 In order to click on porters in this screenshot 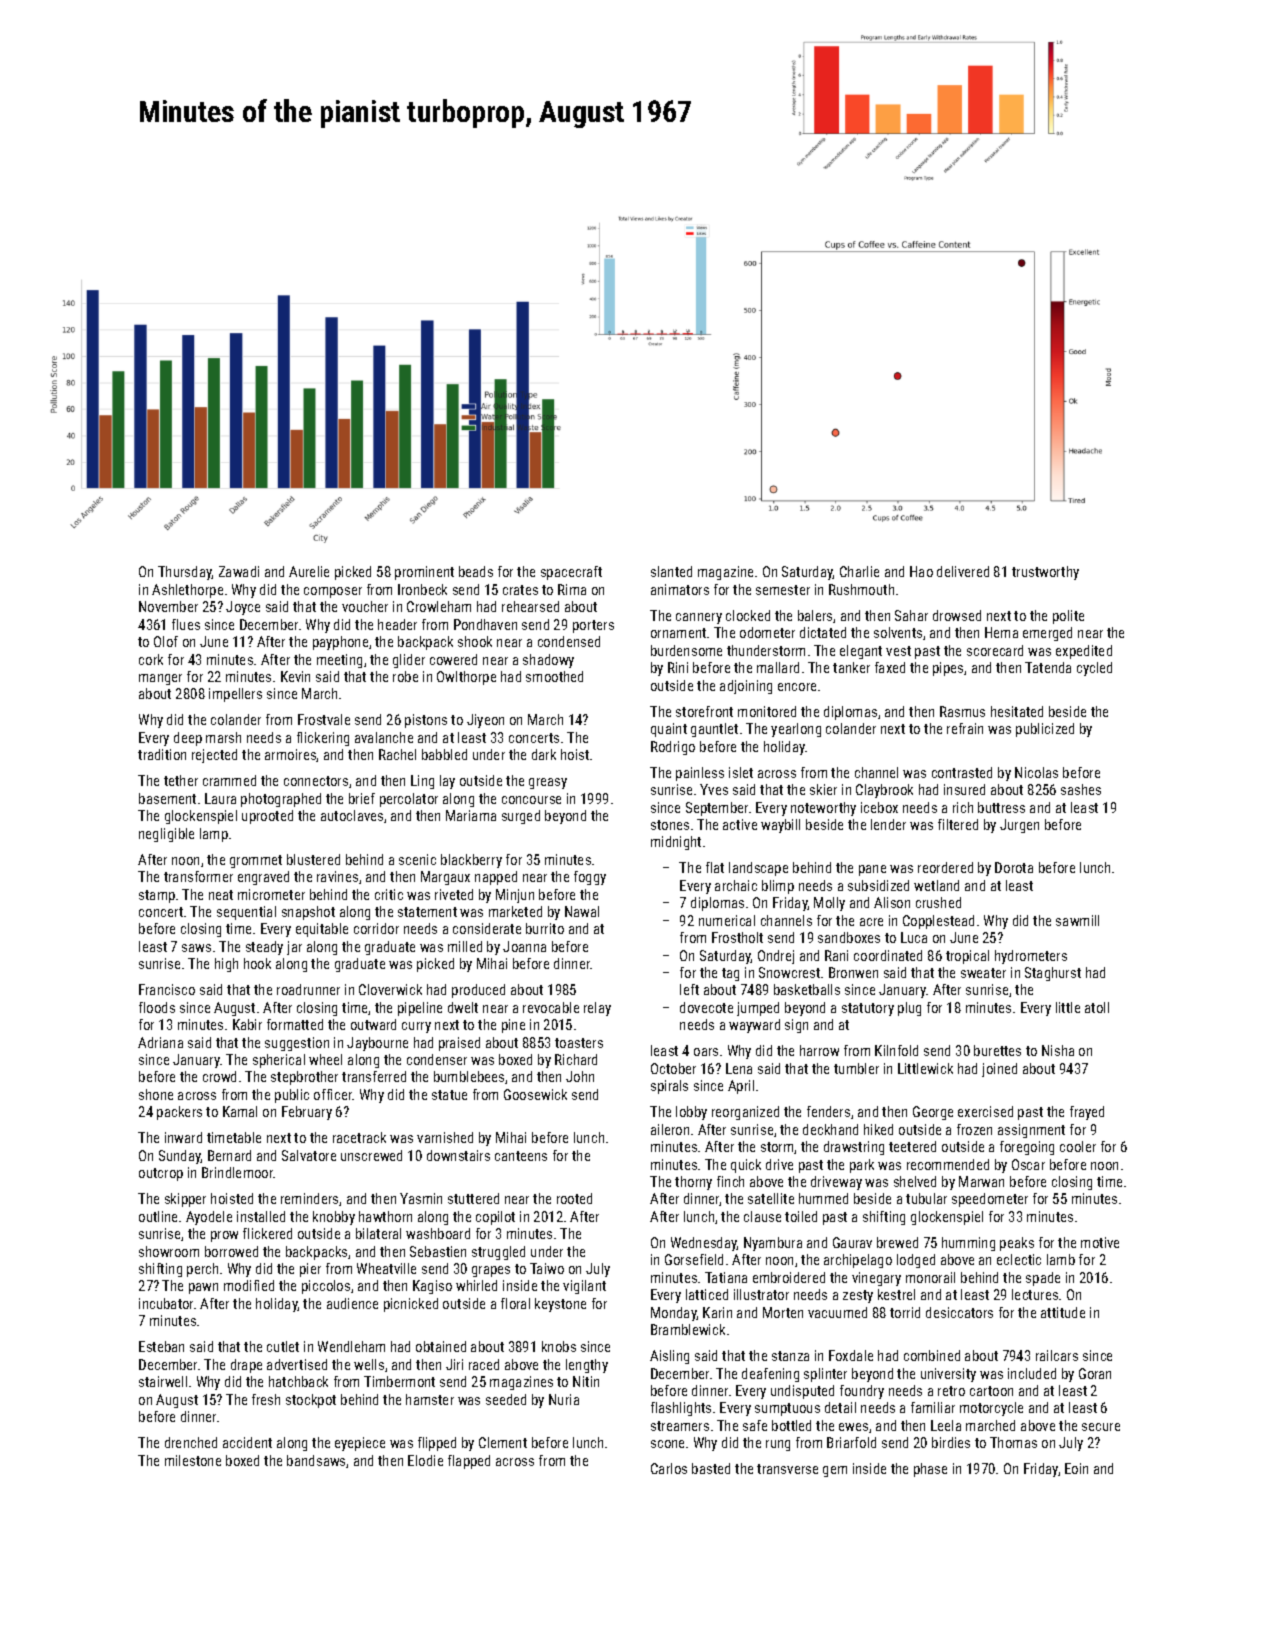, I will do `click(593, 626)`.
